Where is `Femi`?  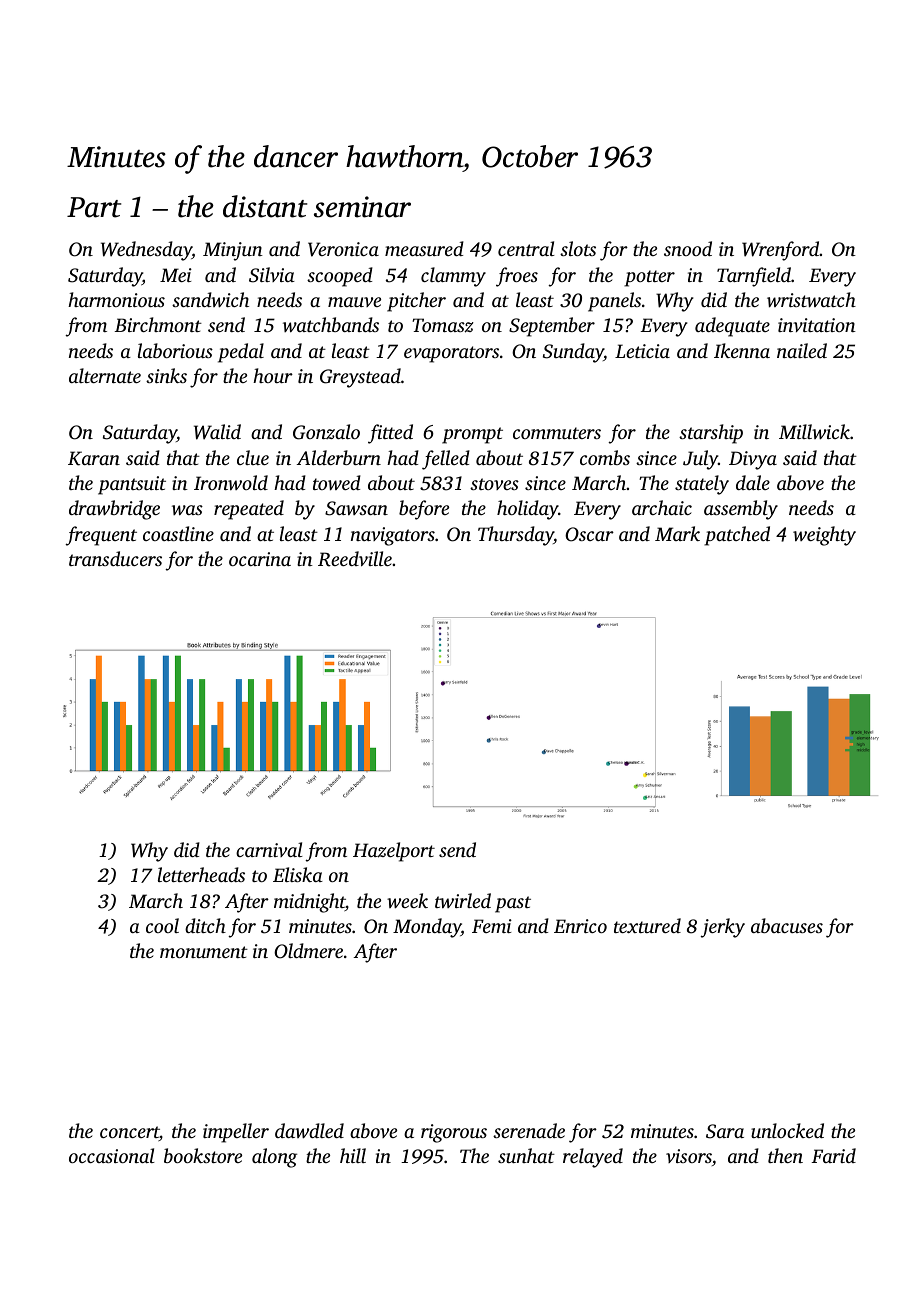 Femi is located at coordinates (492, 926).
